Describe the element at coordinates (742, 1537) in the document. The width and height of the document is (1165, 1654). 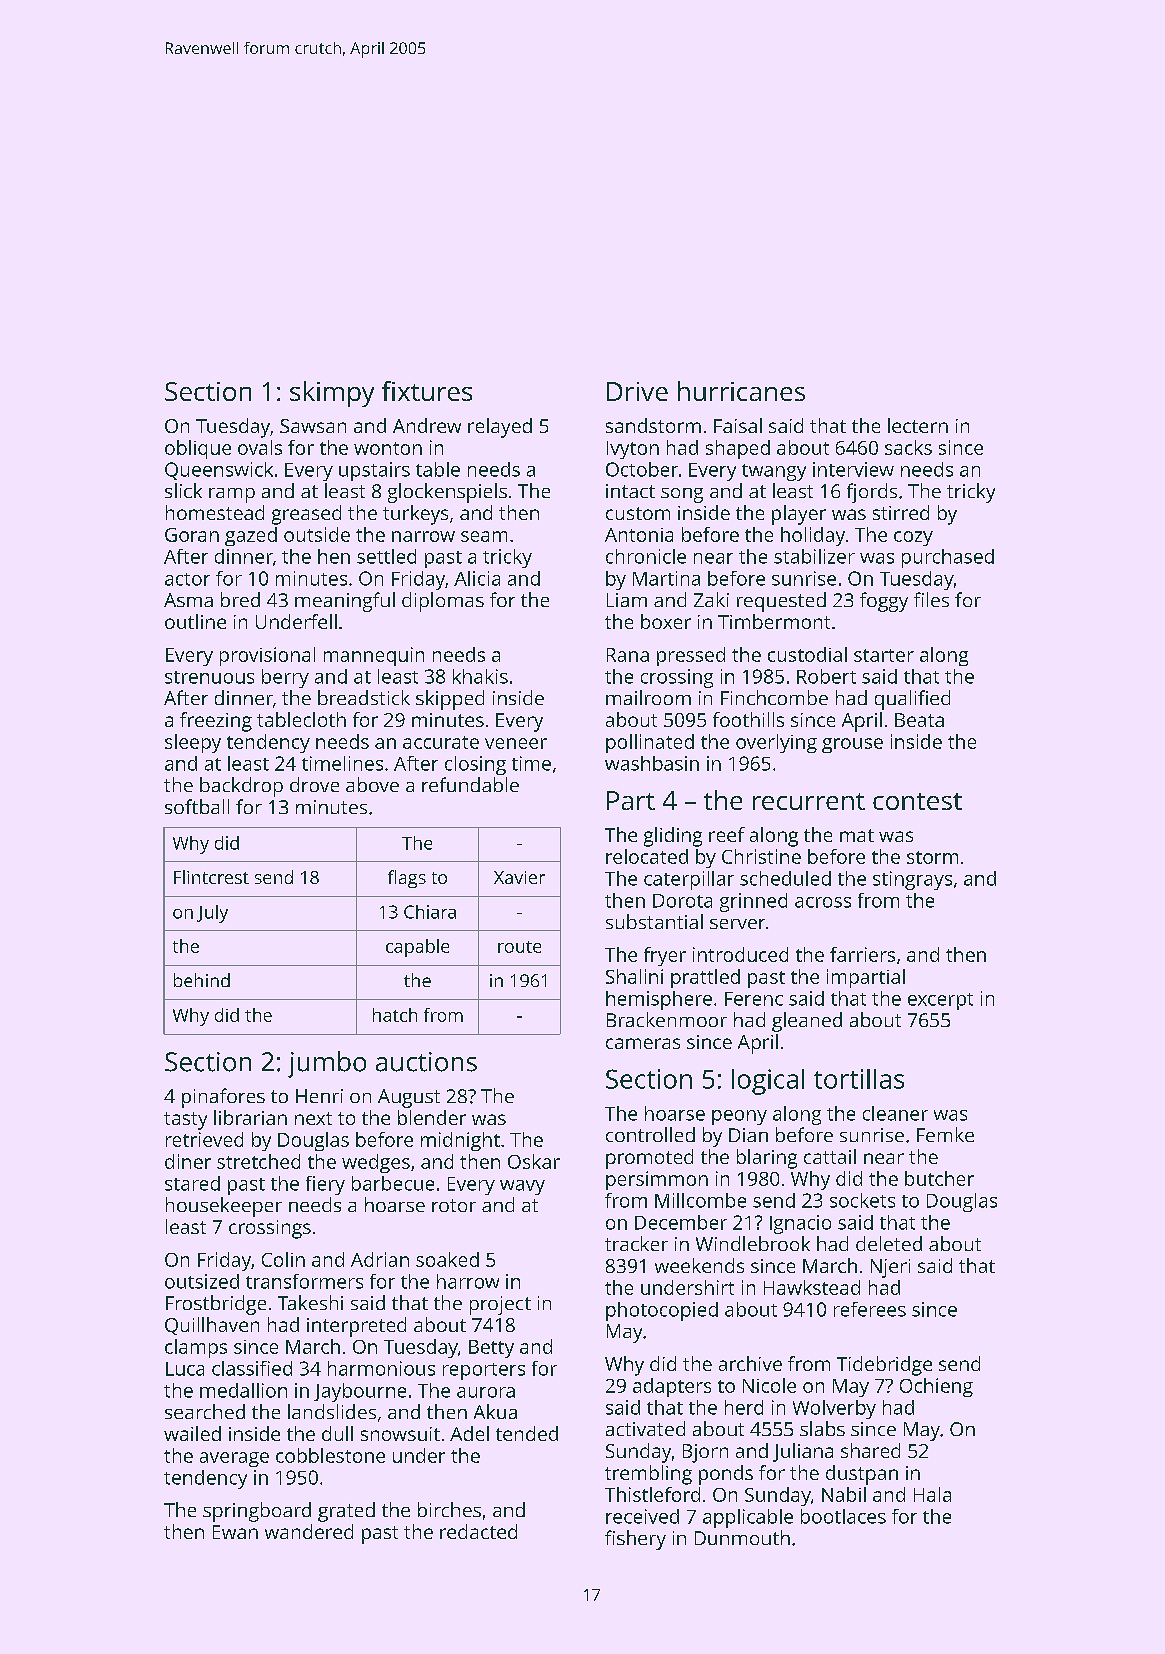
I see `Dunmouth` at that location.
